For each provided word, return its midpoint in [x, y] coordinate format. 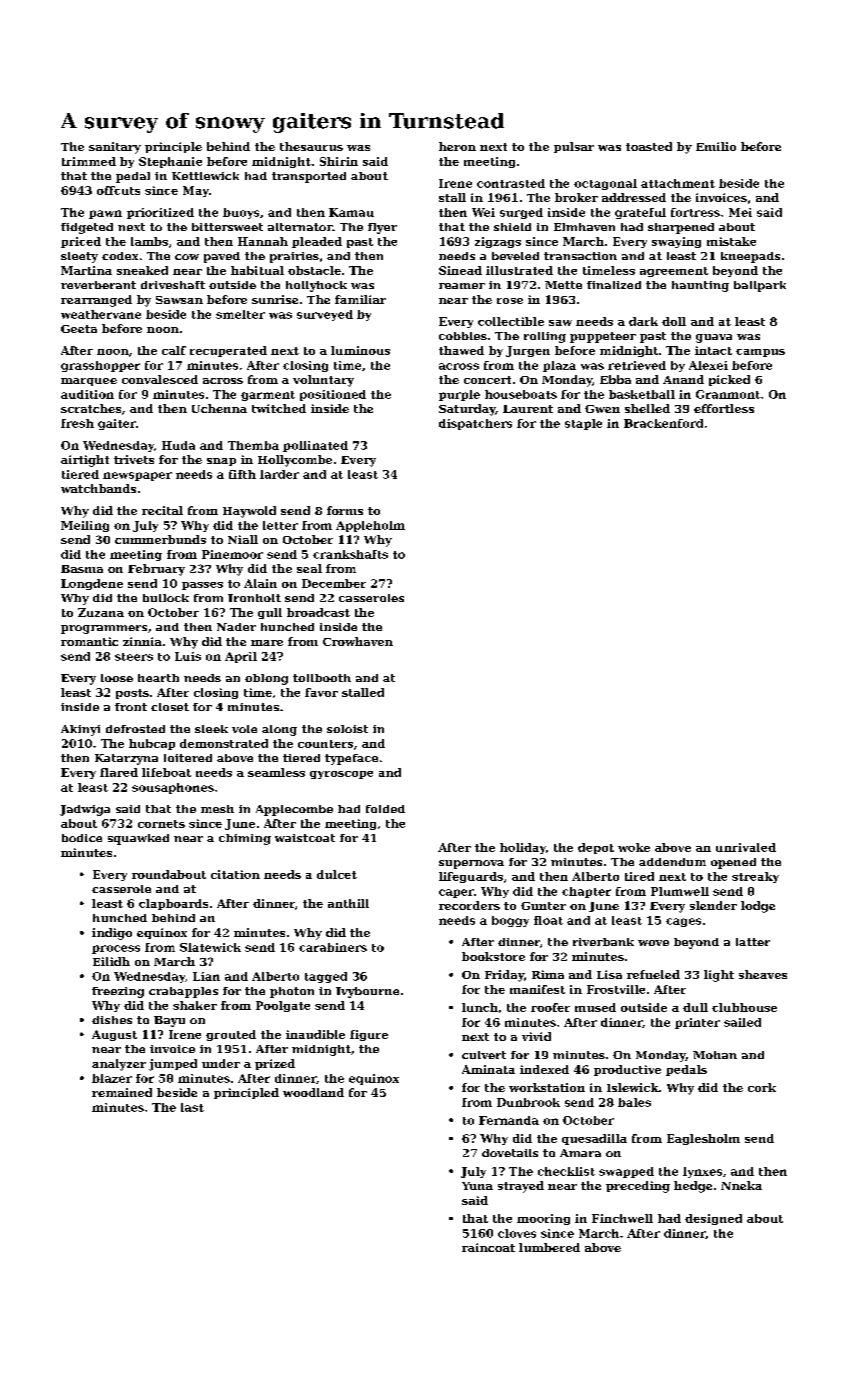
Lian [206, 976]
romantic [89, 641]
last [192, 1107]
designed [713, 1219]
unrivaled [746, 847]
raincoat [488, 1247]
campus [760, 353]
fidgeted [87, 228]
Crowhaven [358, 641]
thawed [461, 350]
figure [369, 1035]
